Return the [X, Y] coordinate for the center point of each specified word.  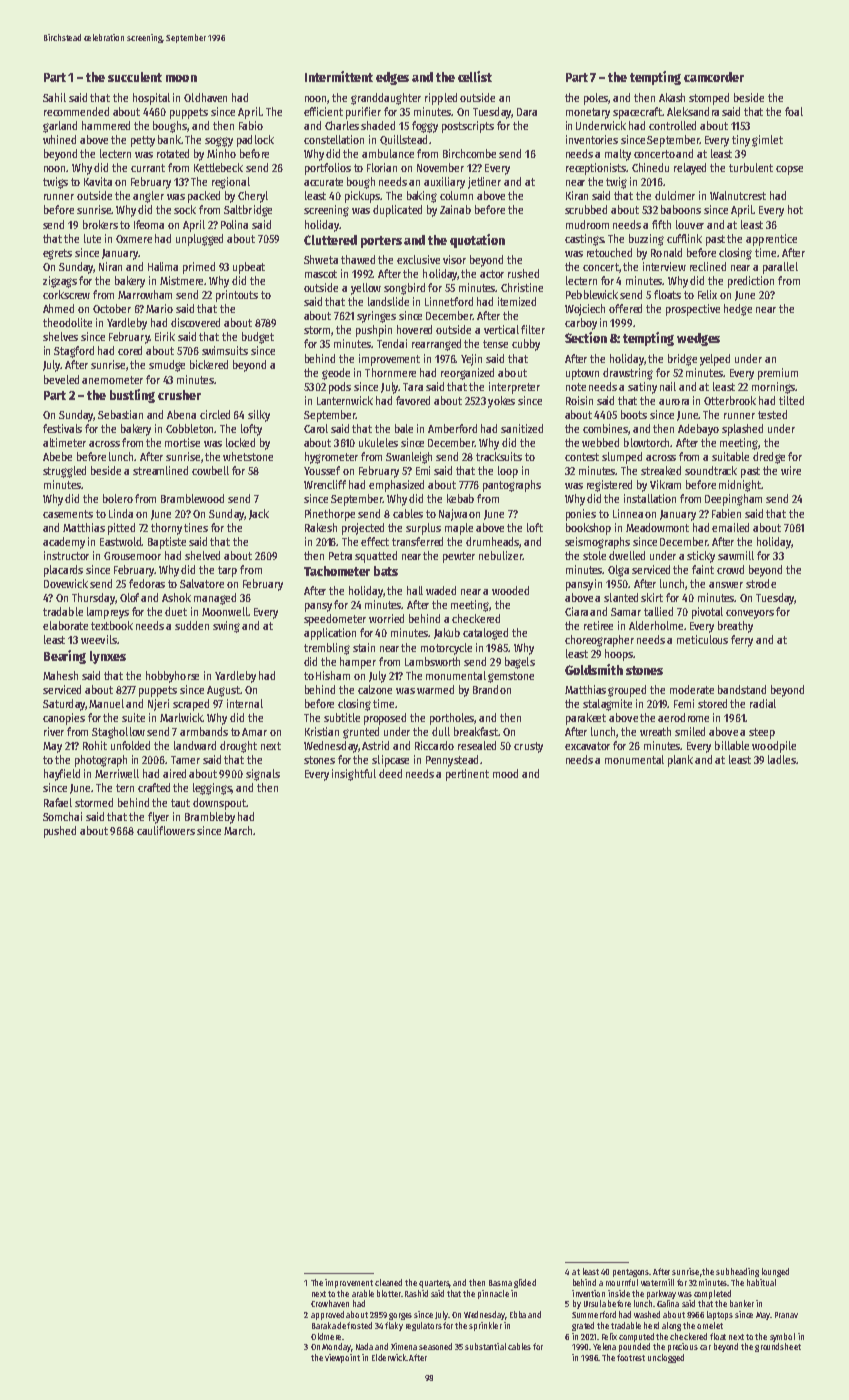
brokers [100, 224]
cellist [475, 76]
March [238, 830]
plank [680, 761]
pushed [60, 832]
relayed [690, 169]
